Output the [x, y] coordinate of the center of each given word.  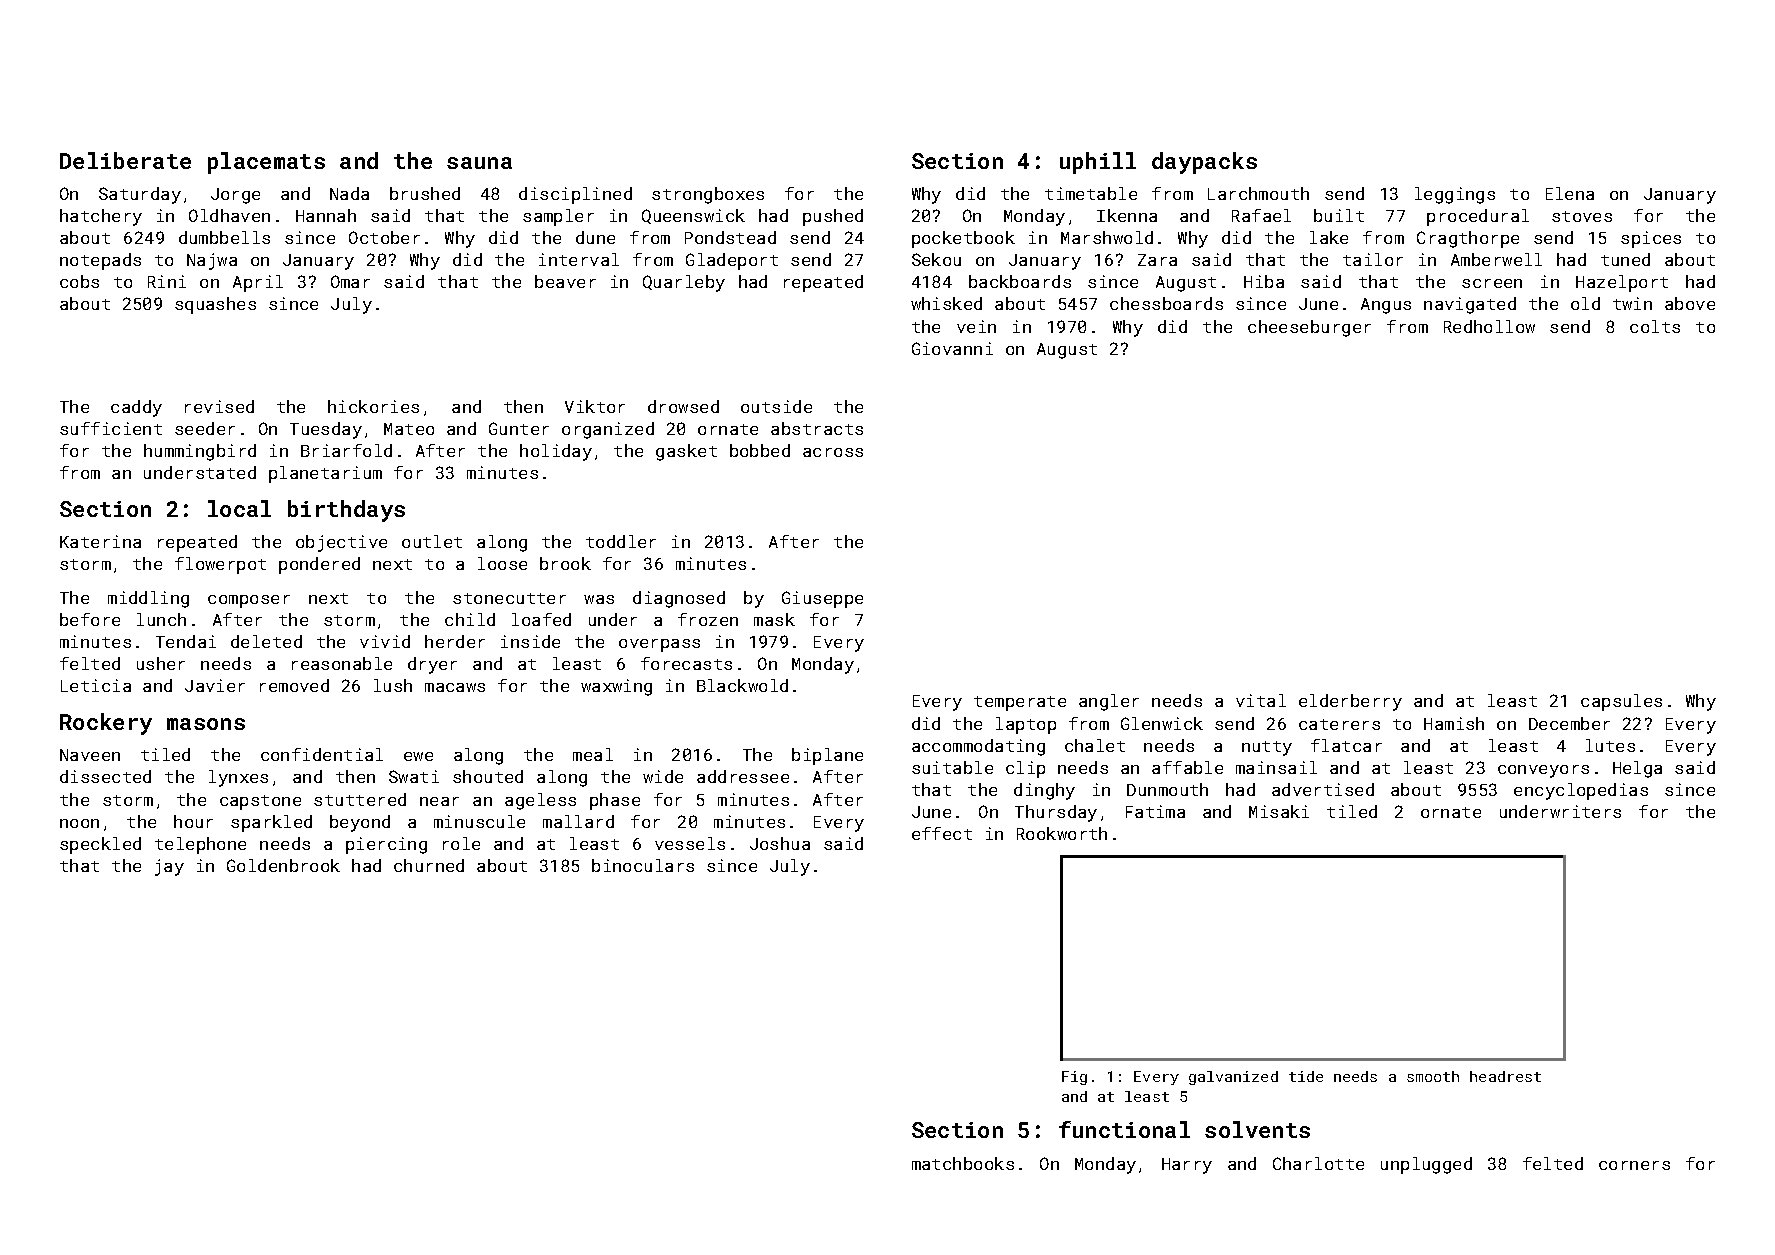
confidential [322, 754]
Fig [1074, 1078]
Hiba [1264, 281]
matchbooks [963, 1163]
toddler [621, 541]
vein [976, 326]
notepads [100, 261]
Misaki [1279, 811]
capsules [1621, 702]
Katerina [100, 541]
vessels [690, 843]
